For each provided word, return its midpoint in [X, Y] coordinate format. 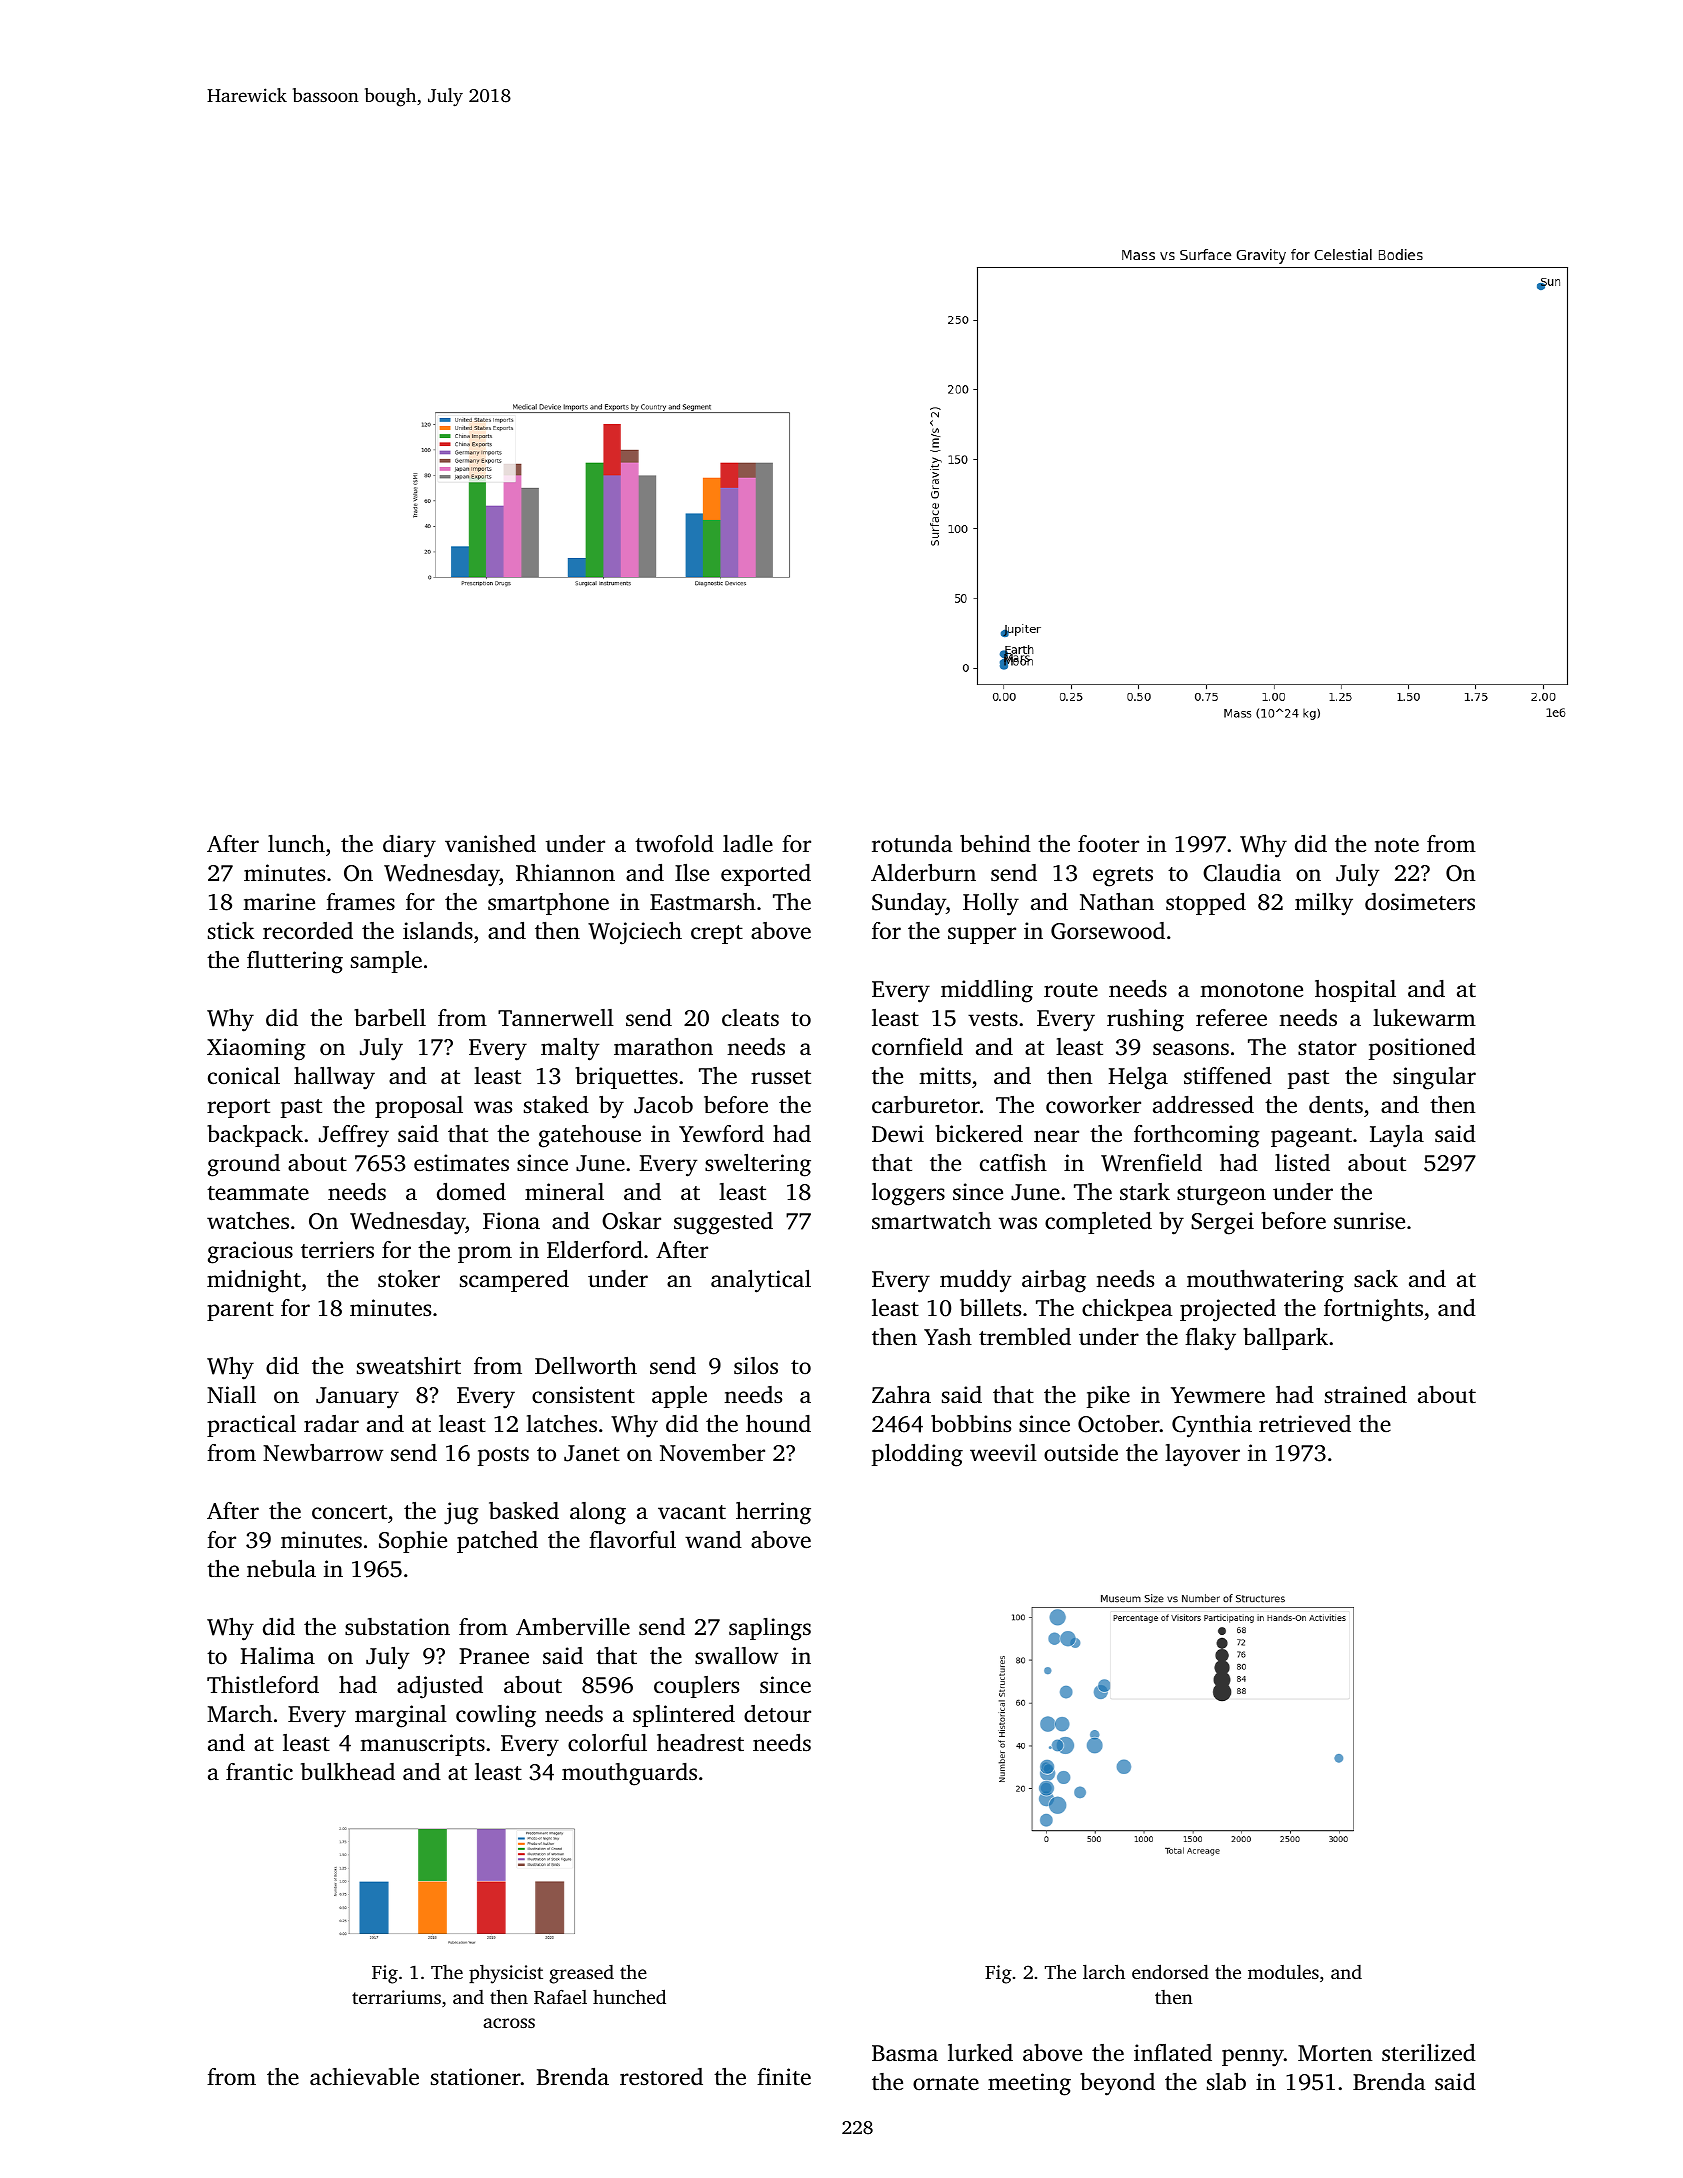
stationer [476, 2077]
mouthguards [629, 1774]
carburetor [926, 1105]
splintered [684, 1716]
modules [1283, 1972]
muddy [976, 1281]
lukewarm [1424, 1018]
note [1396, 845]
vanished [490, 844]
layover [1202, 1455]
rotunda [912, 844]
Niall [231, 1394]
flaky [1210, 1339]
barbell [390, 1018]
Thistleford [263, 1685]
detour [777, 1714]
